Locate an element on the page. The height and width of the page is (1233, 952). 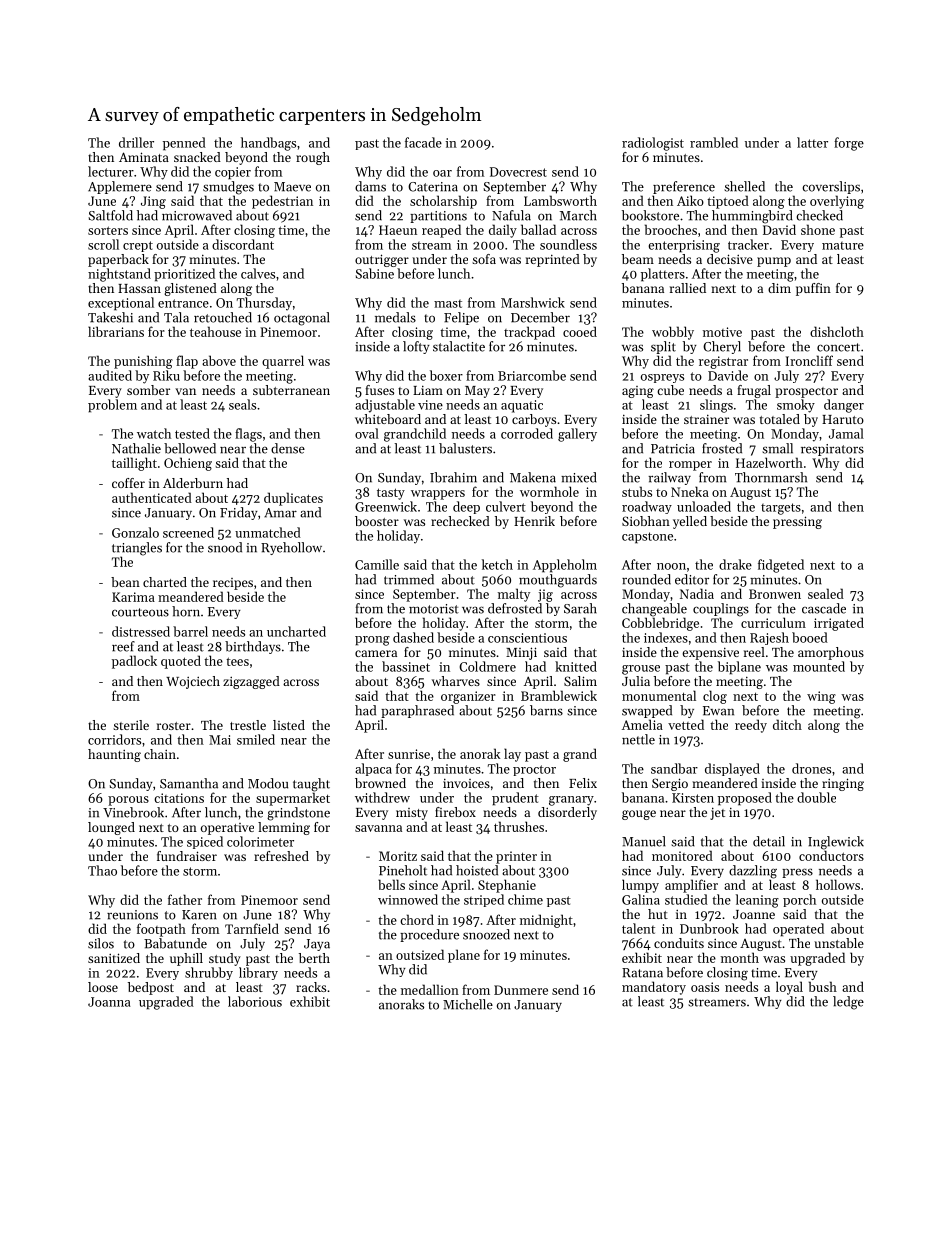
rallied is located at coordinates (688, 288).
